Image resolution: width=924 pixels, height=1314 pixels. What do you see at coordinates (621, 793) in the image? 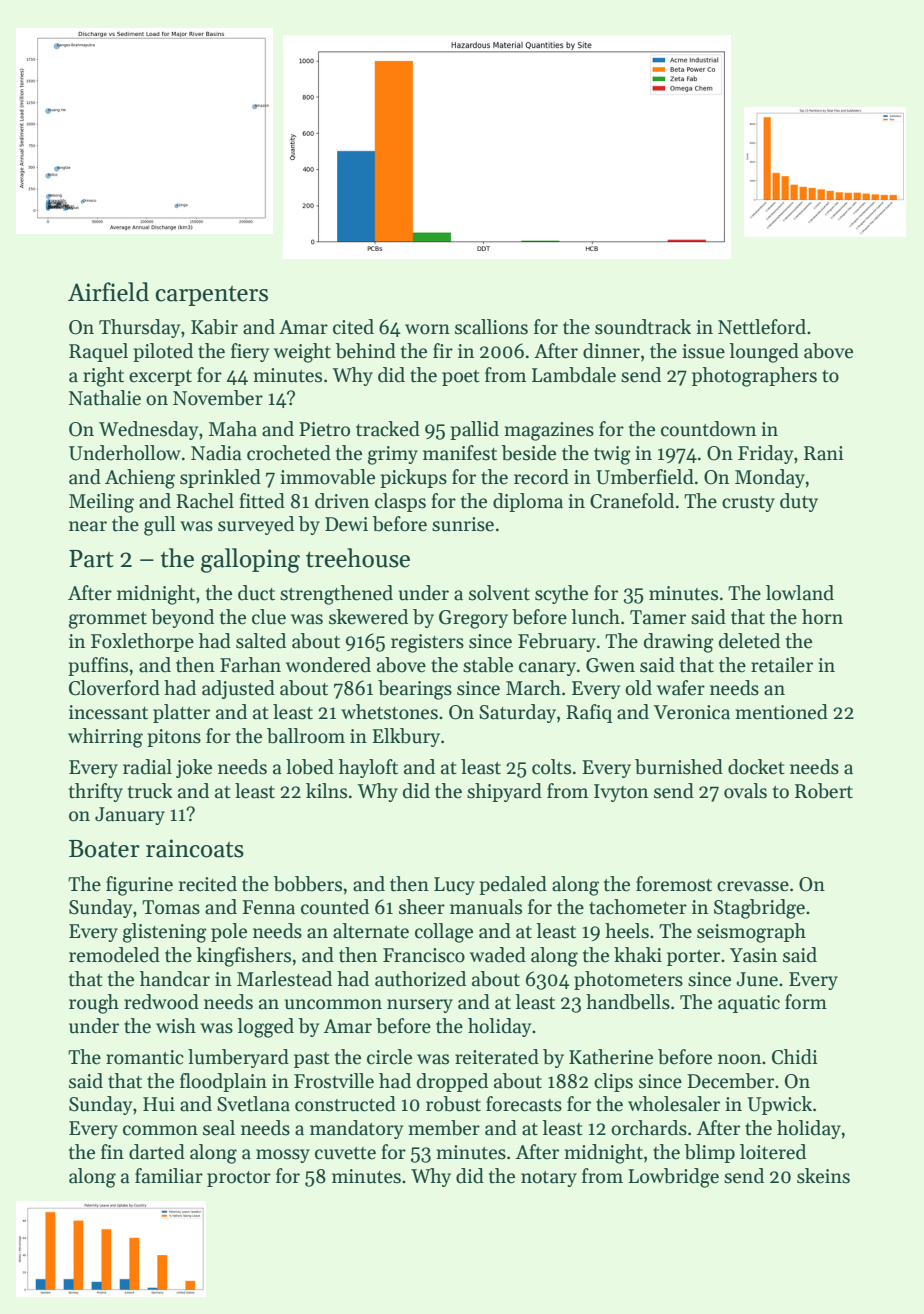
I see `Ivyton` at bounding box center [621, 793].
